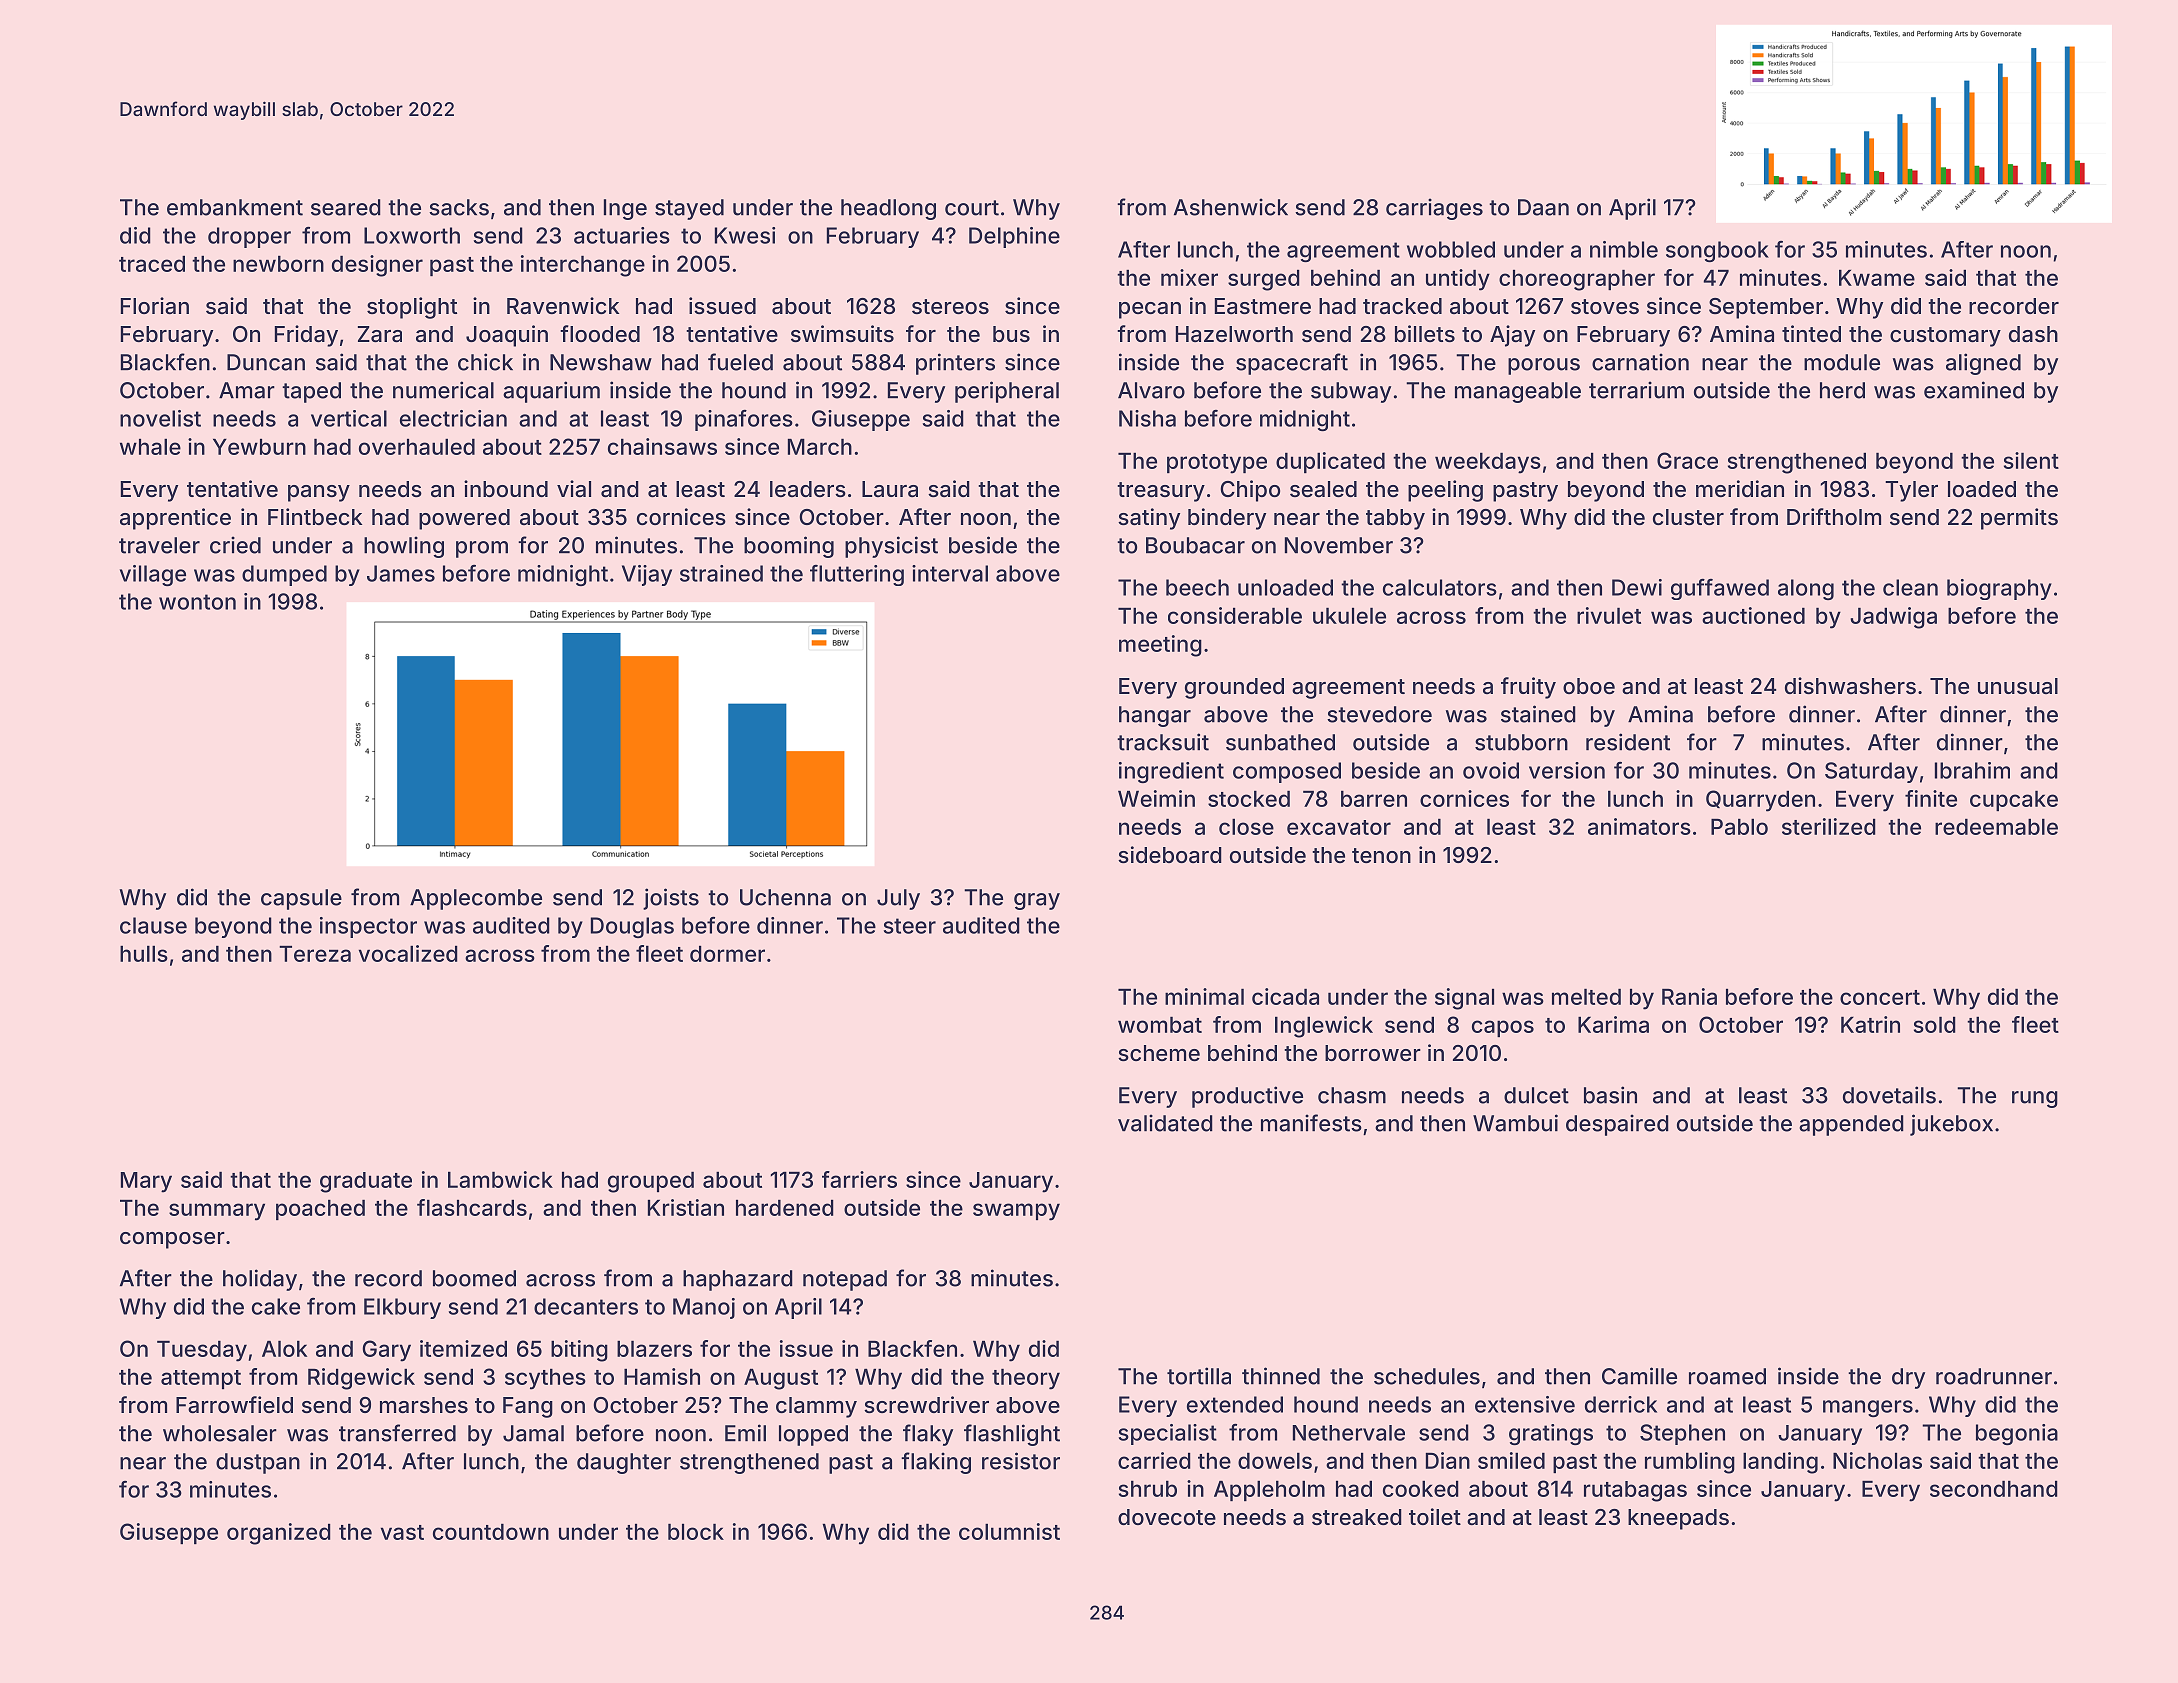 This document has height=1683, width=2178. Describe the element at coordinates (1880, 997) in the document. I see `concert` at that location.
